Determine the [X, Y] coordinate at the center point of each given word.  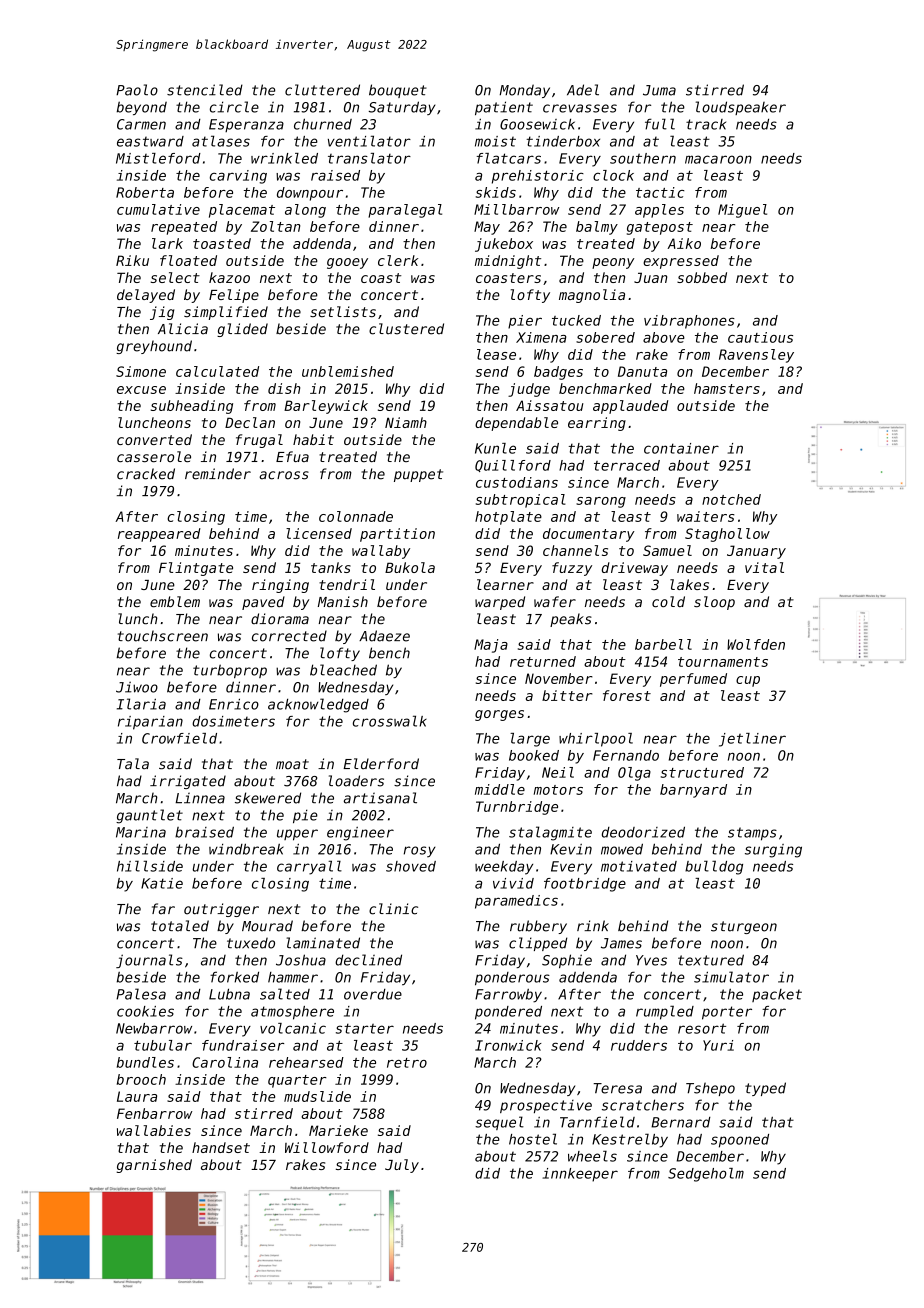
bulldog [714, 867]
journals [149, 961]
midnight [508, 262]
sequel [499, 1123]
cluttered [322, 90]
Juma [659, 90]
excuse [141, 390]
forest [627, 695]
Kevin [571, 849]
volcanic [293, 1028]
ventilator [369, 141]
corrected [289, 636]
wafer [555, 601]
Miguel [742, 211]
